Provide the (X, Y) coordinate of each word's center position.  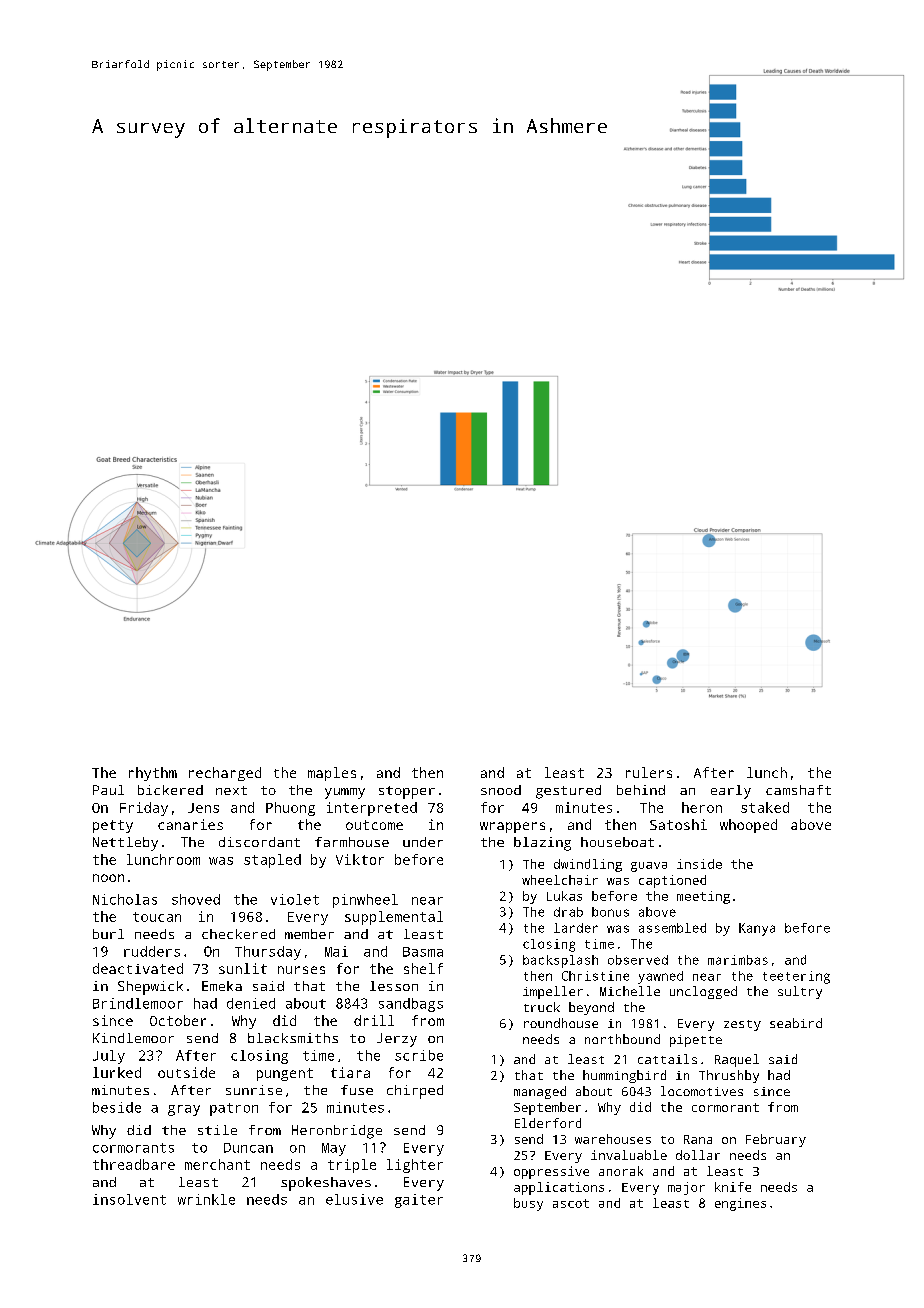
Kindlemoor (133, 1038)
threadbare (134, 1164)
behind (641, 790)
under (423, 842)
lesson (394, 986)
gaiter (419, 1201)
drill (374, 1020)
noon (108, 878)
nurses (301, 970)
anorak (621, 1171)
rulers (649, 772)
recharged (225, 774)
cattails (667, 1059)
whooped (748, 826)
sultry (800, 992)
